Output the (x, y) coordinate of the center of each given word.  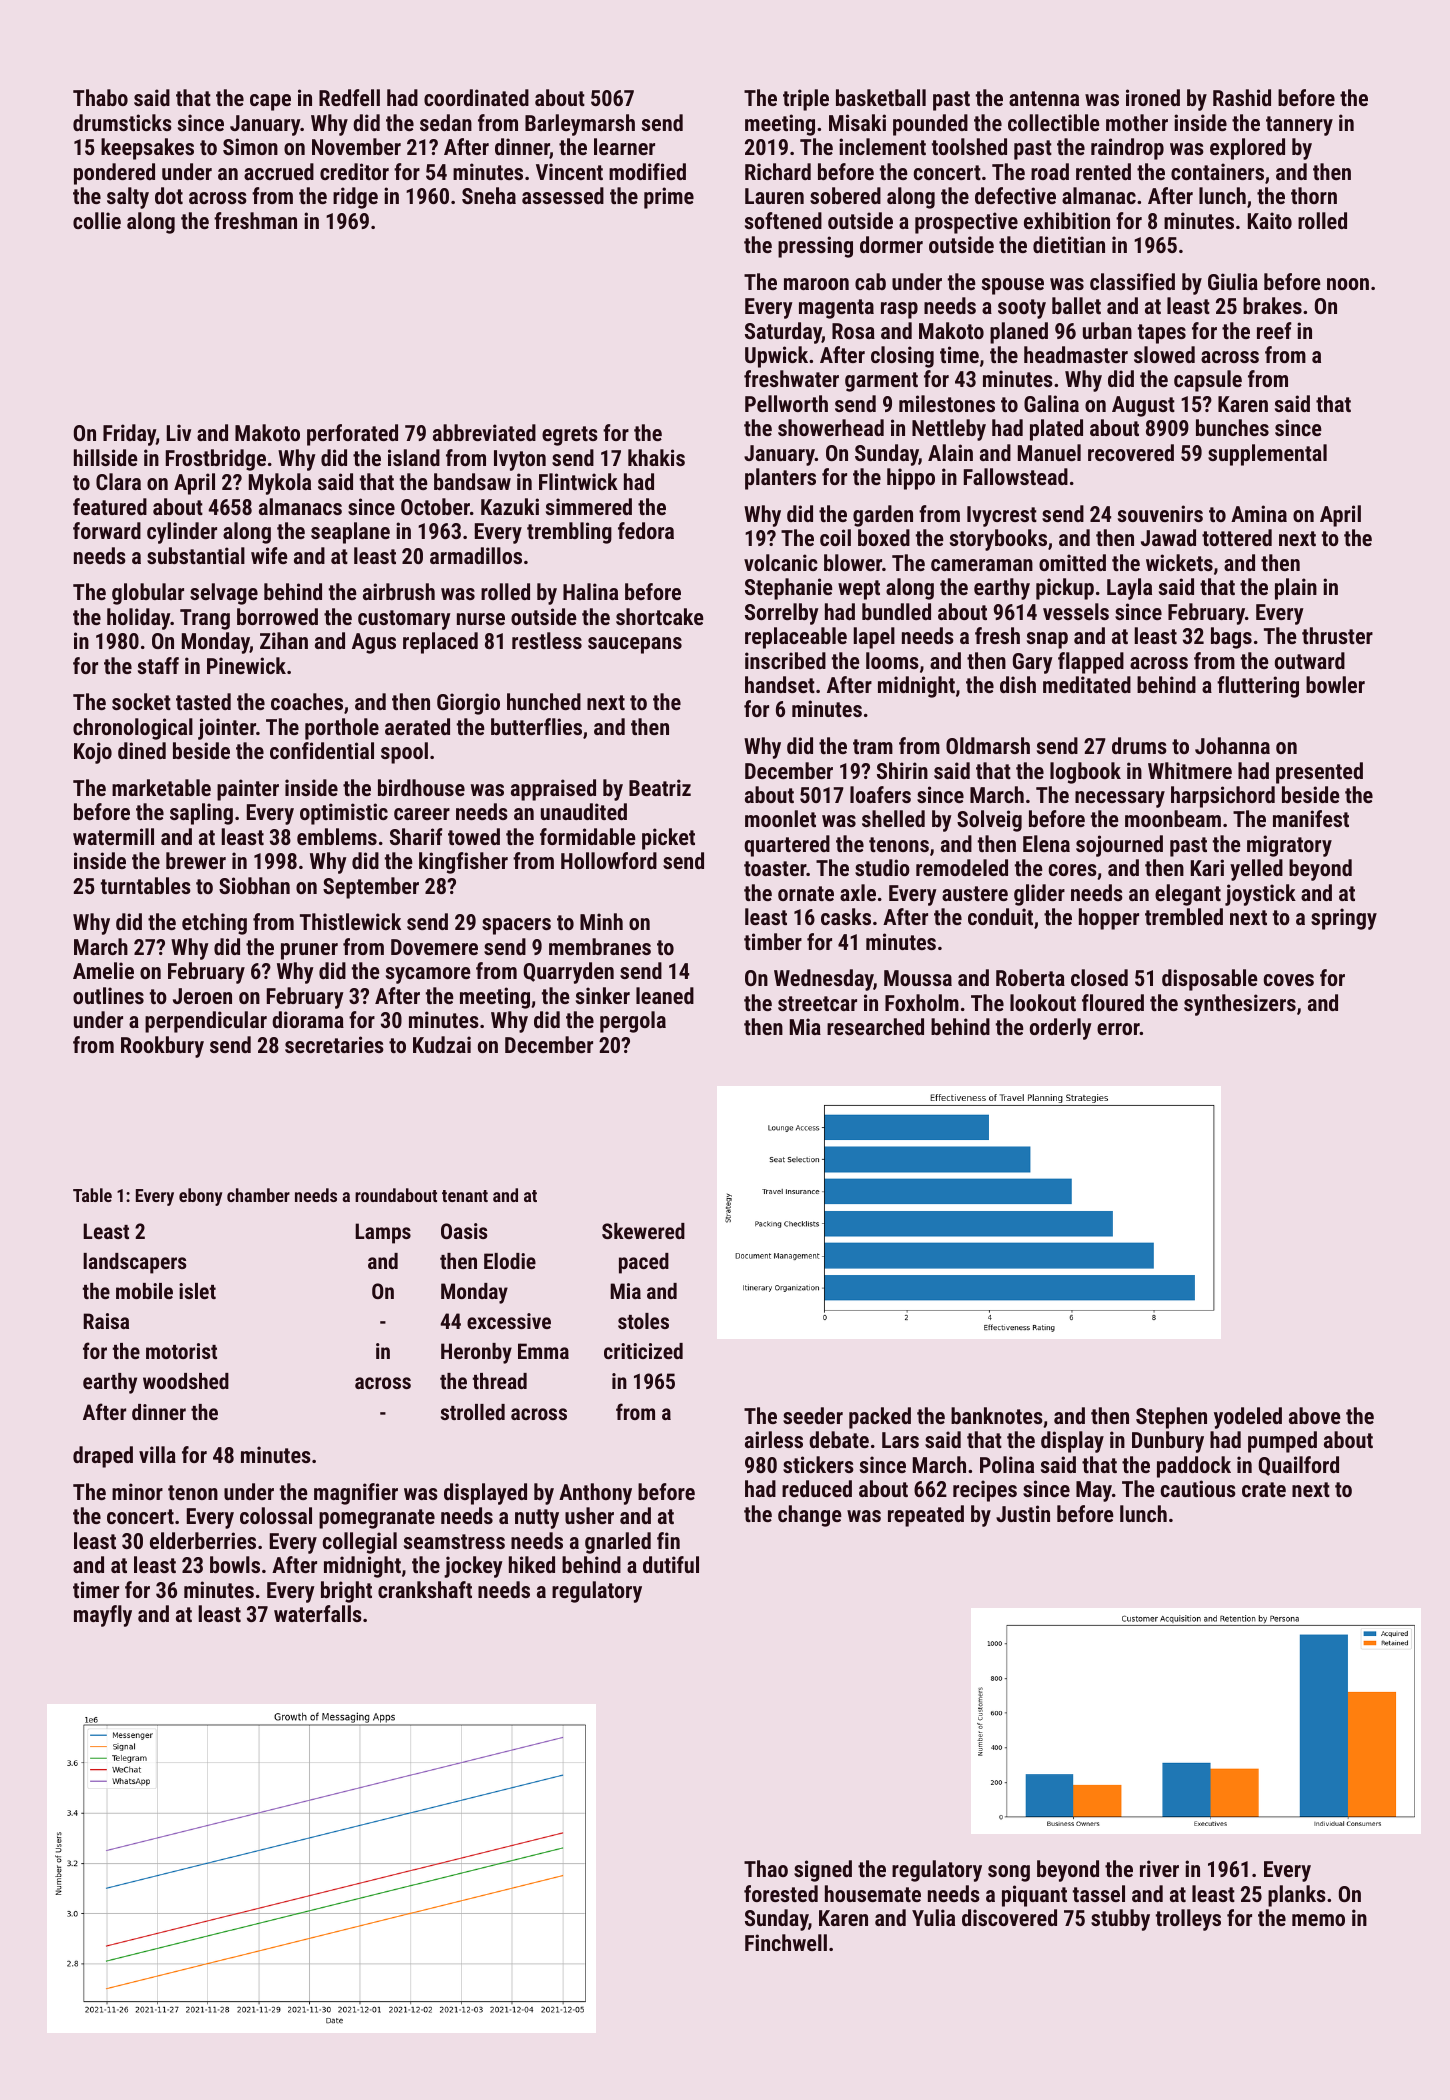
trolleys (1188, 1920)
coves (1289, 980)
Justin (1023, 1513)
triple (806, 100)
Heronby (476, 1353)
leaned (665, 995)
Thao (766, 1868)
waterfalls (318, 1613)
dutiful (671, 1564)
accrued (279, 171)
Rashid (1242, 97)
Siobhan (254, 885)
